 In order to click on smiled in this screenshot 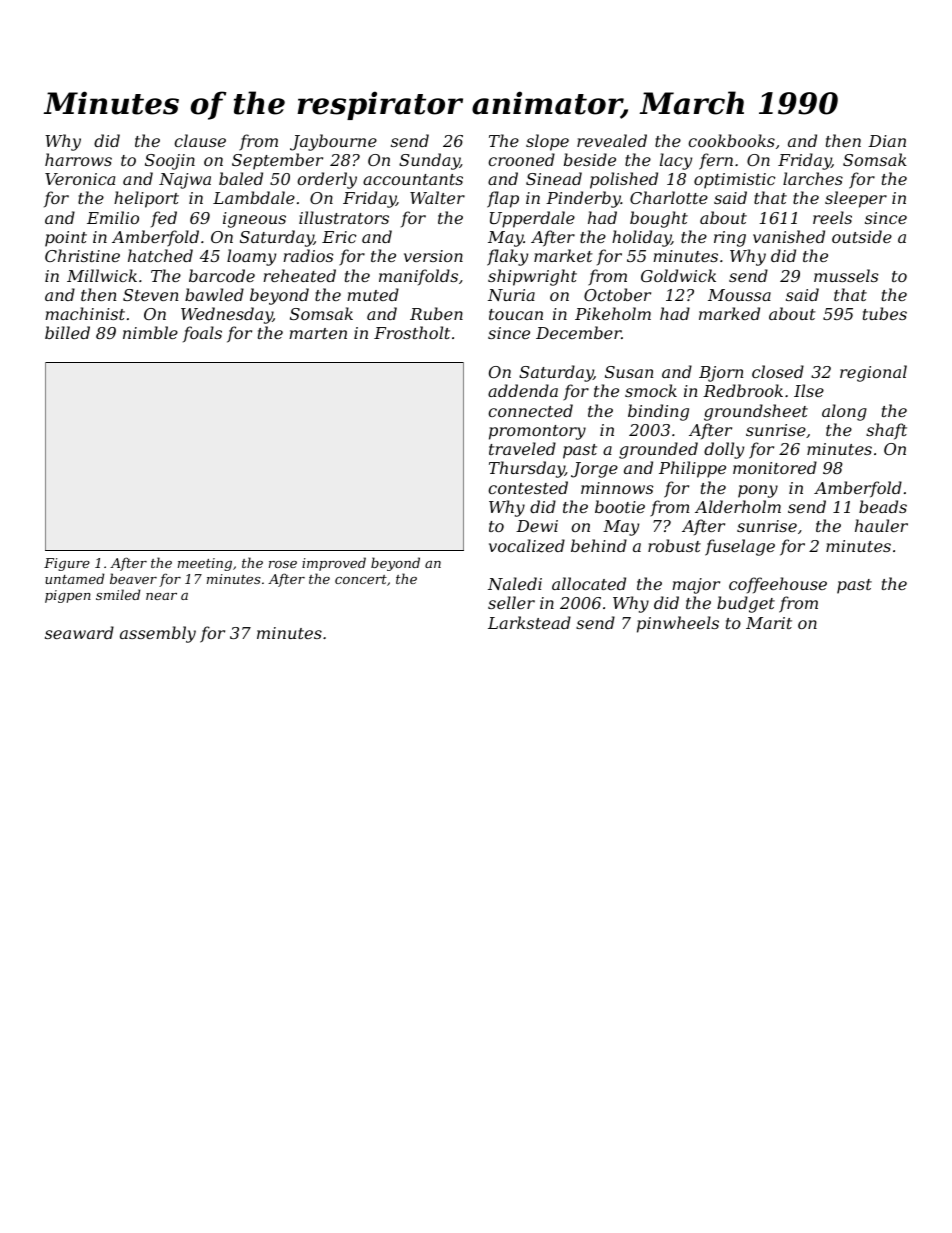, I will do `click(118, 594)`.
